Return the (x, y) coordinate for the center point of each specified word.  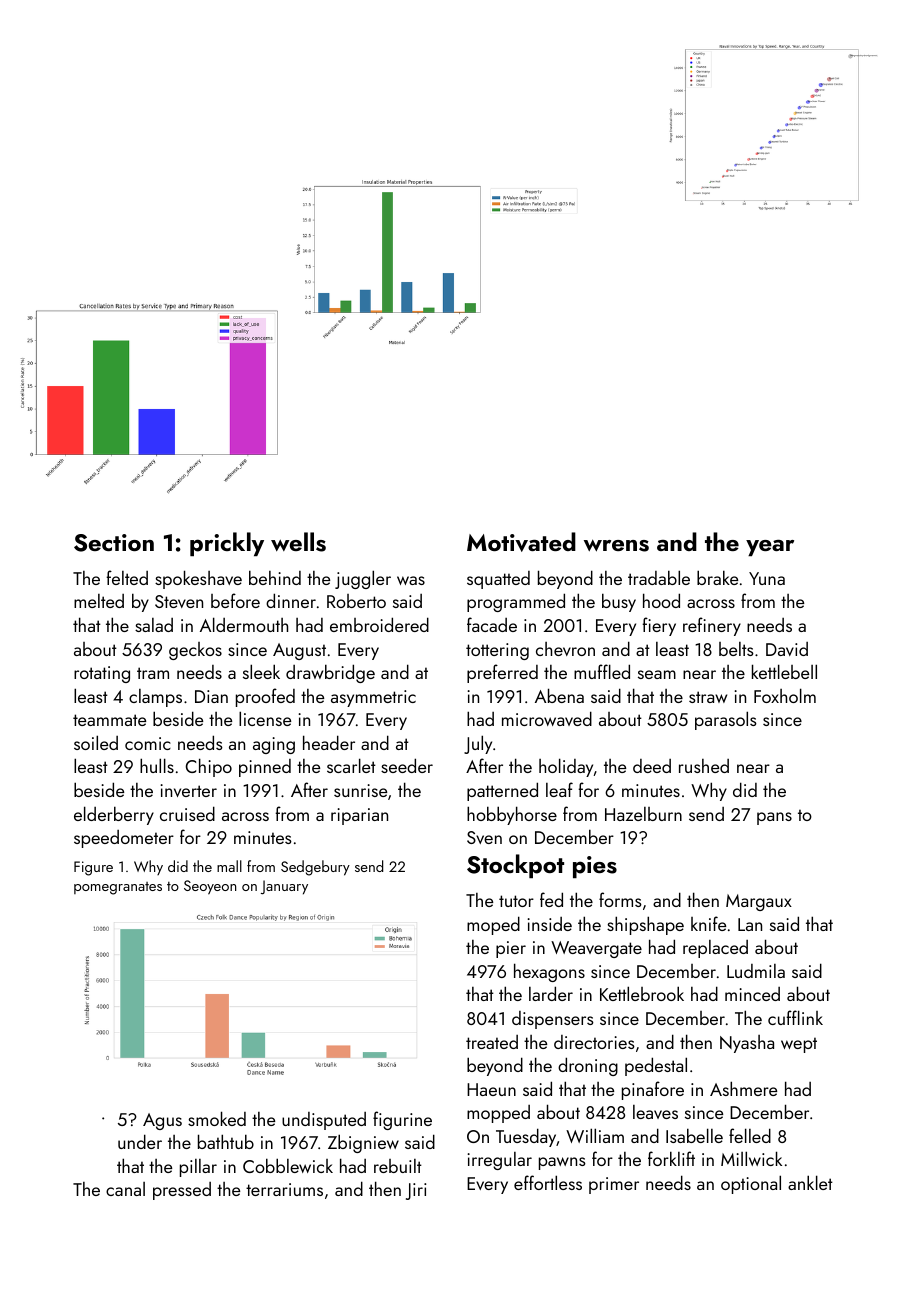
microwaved (547, 718)
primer (614, 1185)
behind (275, 577)
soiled (96, 742)
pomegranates (118, 888)
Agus (162, 1121)
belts (736, 649)
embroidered (379, 624)
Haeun (491, 1089)
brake (717, 577)
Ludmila (756, 971)
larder (551, 993)
